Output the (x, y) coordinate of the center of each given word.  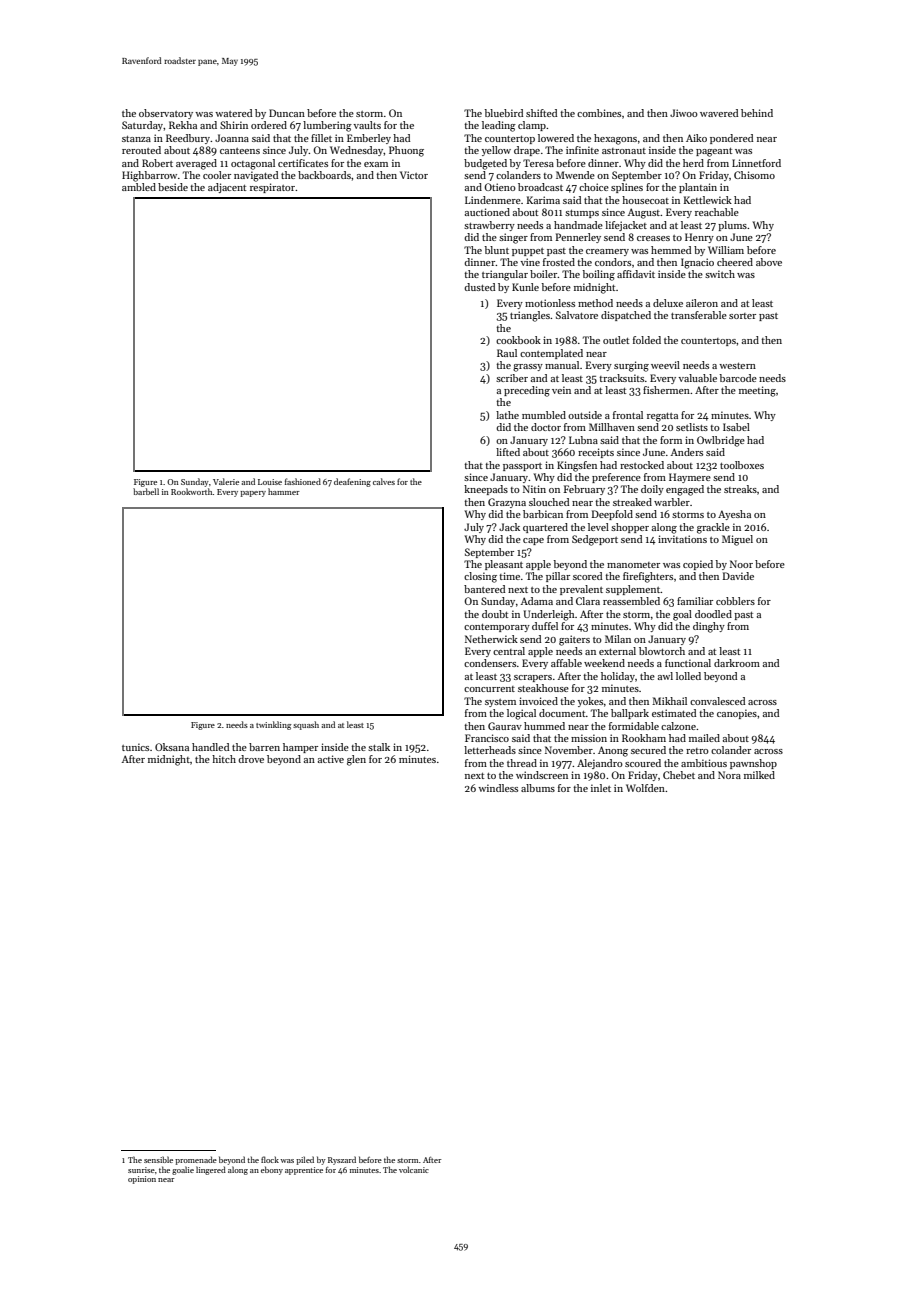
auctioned (487, 212)
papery (253, 494)
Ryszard (342, 1160)
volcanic (414, 1169)
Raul (507, 353)
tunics (135, 747)
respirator (273, 188)
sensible (158, 1159)
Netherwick (491, 639)
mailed (704, 738)
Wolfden (645, 788)
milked (759, 775)
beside (173, 187)
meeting (757, 391)
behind (757, 113)
